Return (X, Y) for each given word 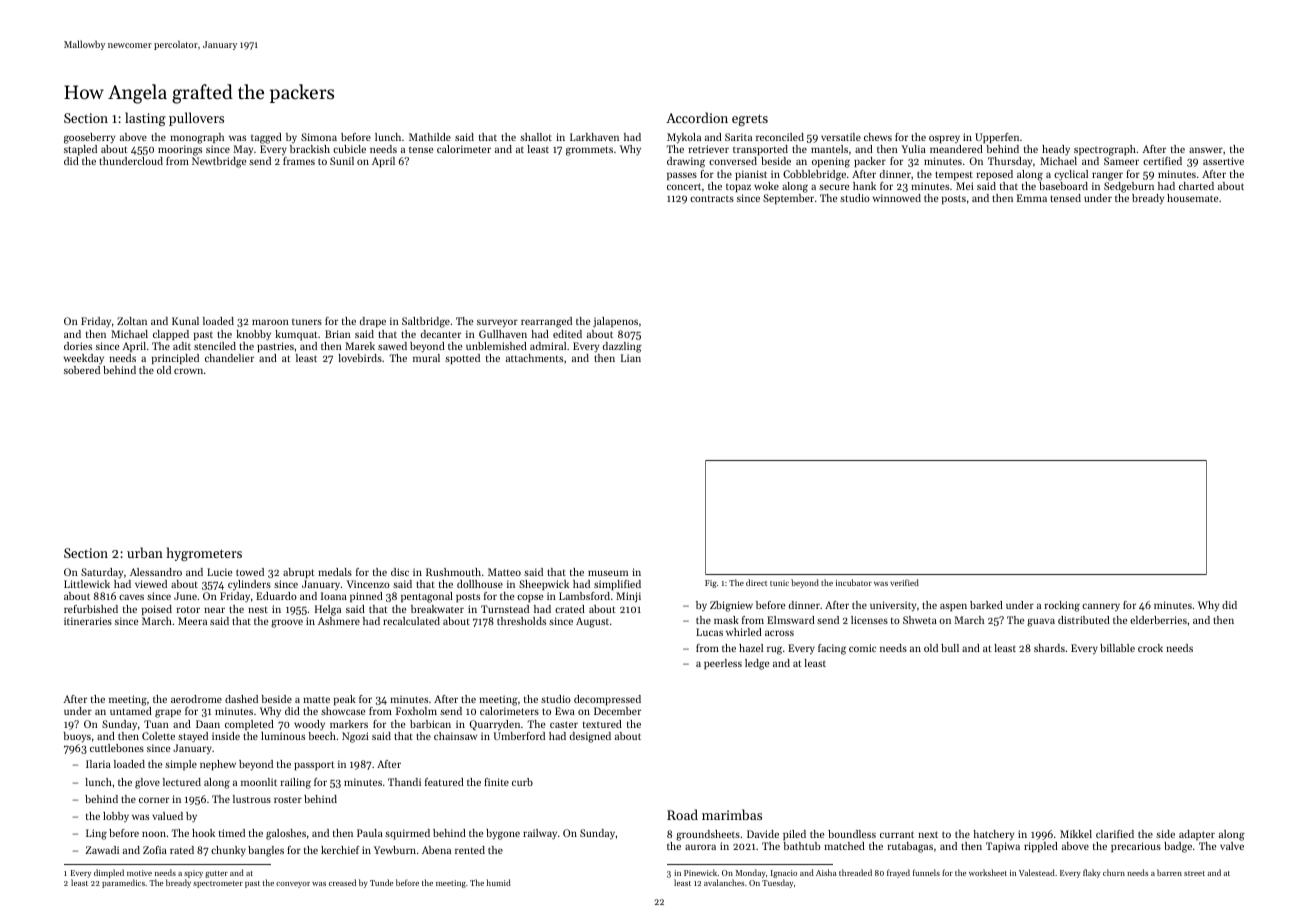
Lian (631, 358)
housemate (1192, 198)
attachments (534, 358)
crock (1150, 648)
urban (145, 552)
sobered (82, 370)
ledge (757, 664)
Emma (1032, 198)
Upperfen (997, 138)
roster (288, 799)
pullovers (196, 119)
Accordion (697, 117)
